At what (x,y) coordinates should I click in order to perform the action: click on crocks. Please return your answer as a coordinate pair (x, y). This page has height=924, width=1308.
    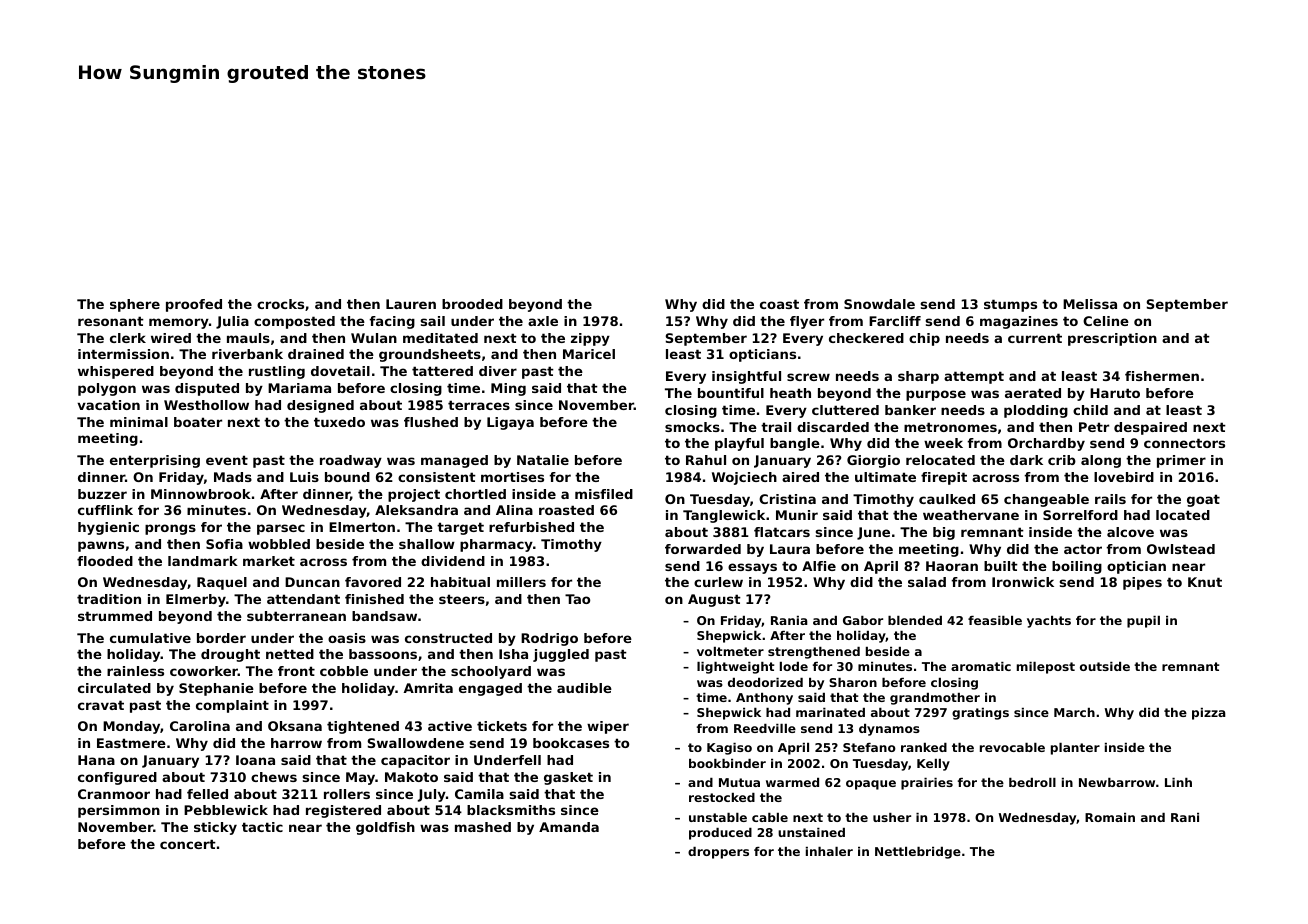
    Looking at the image, I should click on (280, 304).
